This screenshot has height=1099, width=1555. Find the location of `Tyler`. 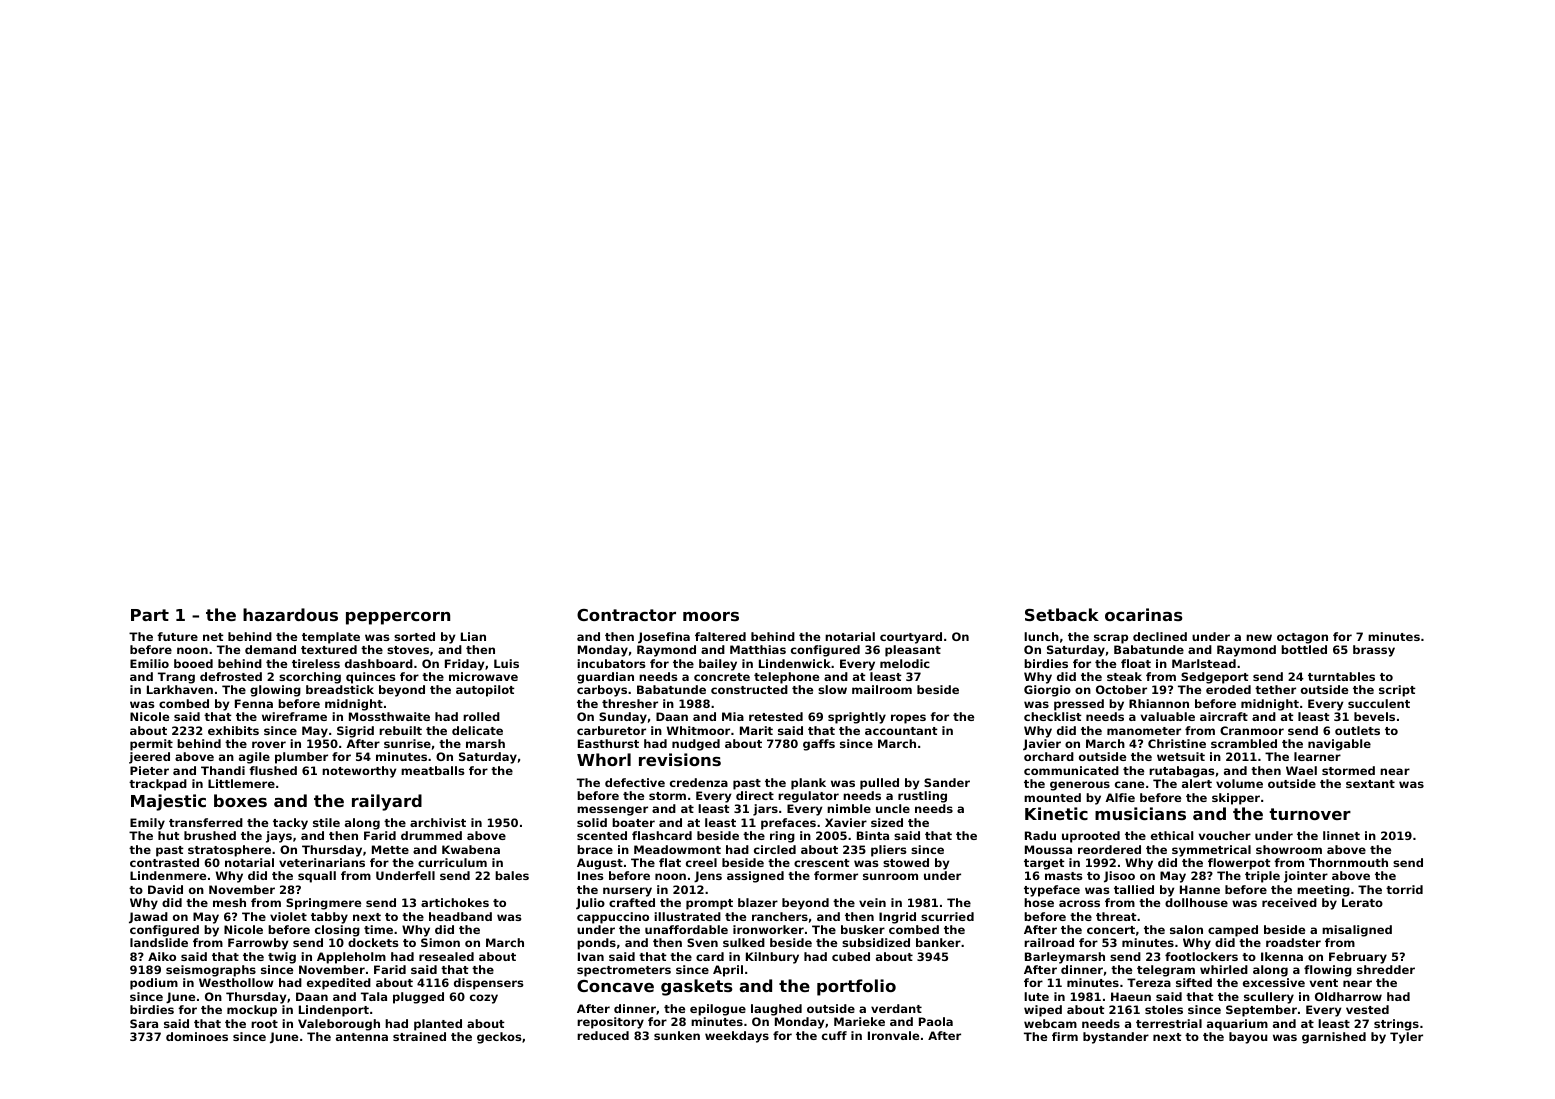

Tyler is located at coordinates (1406, 1038).
